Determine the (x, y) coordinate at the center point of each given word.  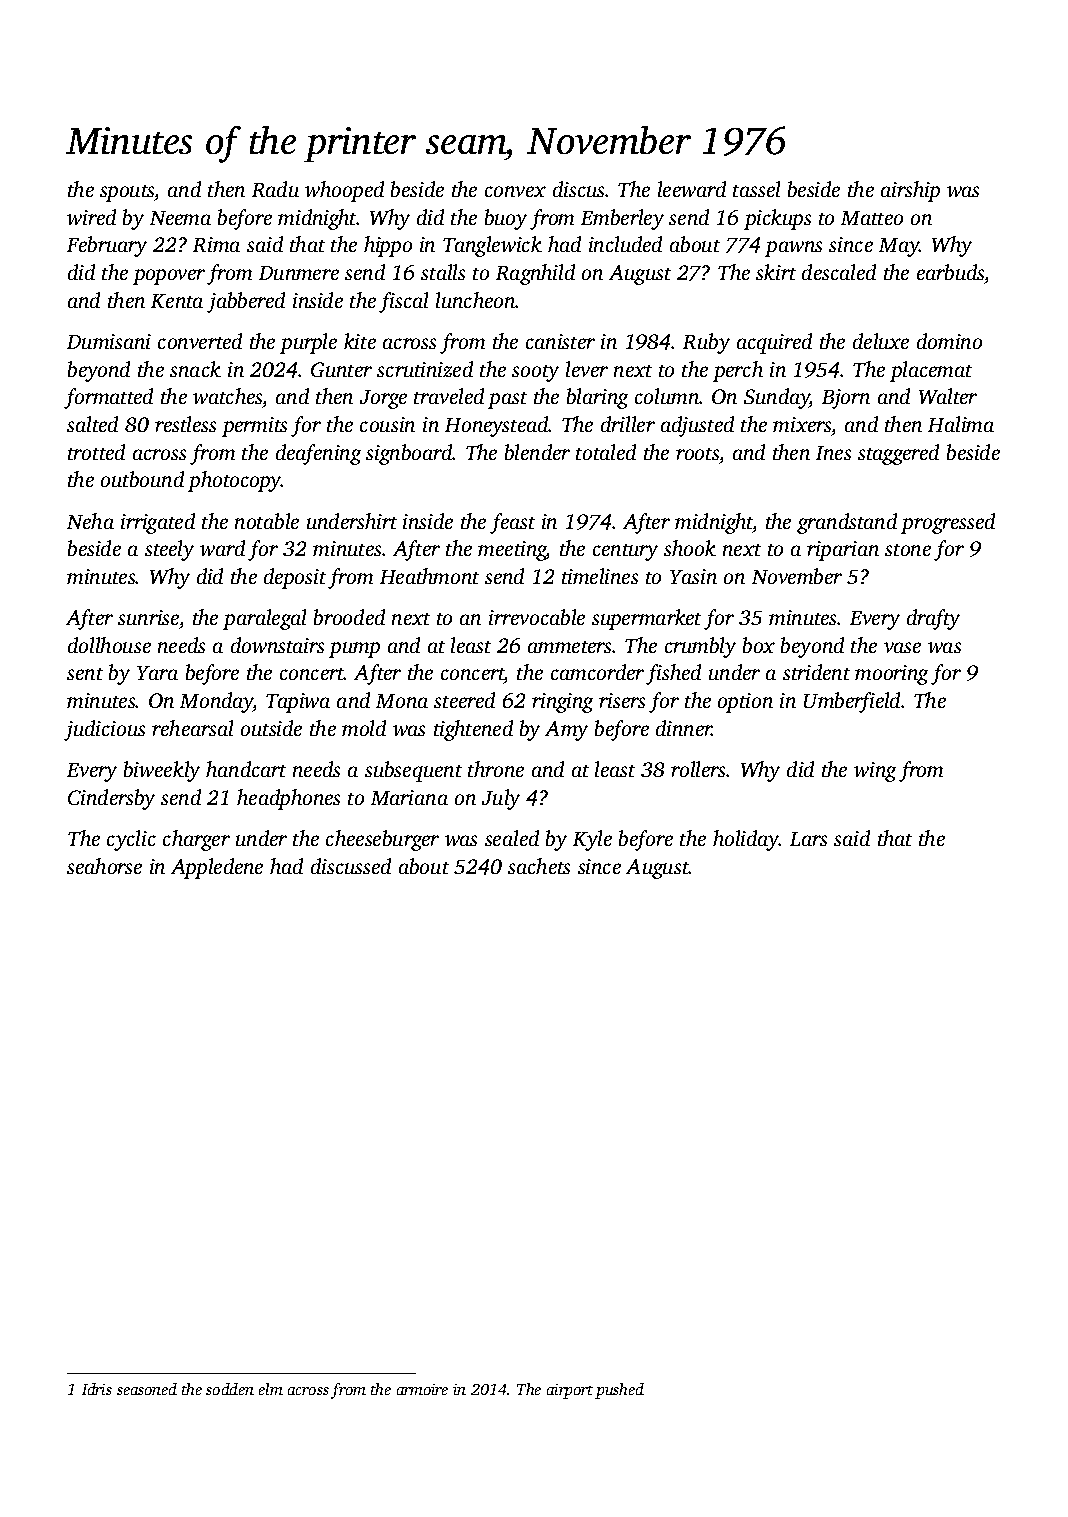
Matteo (872, 218)
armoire (422, 1389)
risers (622, 700)
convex (515, 191)
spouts (127, 193)
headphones (288, 799)
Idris (97, 1389)
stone (908, 550)
